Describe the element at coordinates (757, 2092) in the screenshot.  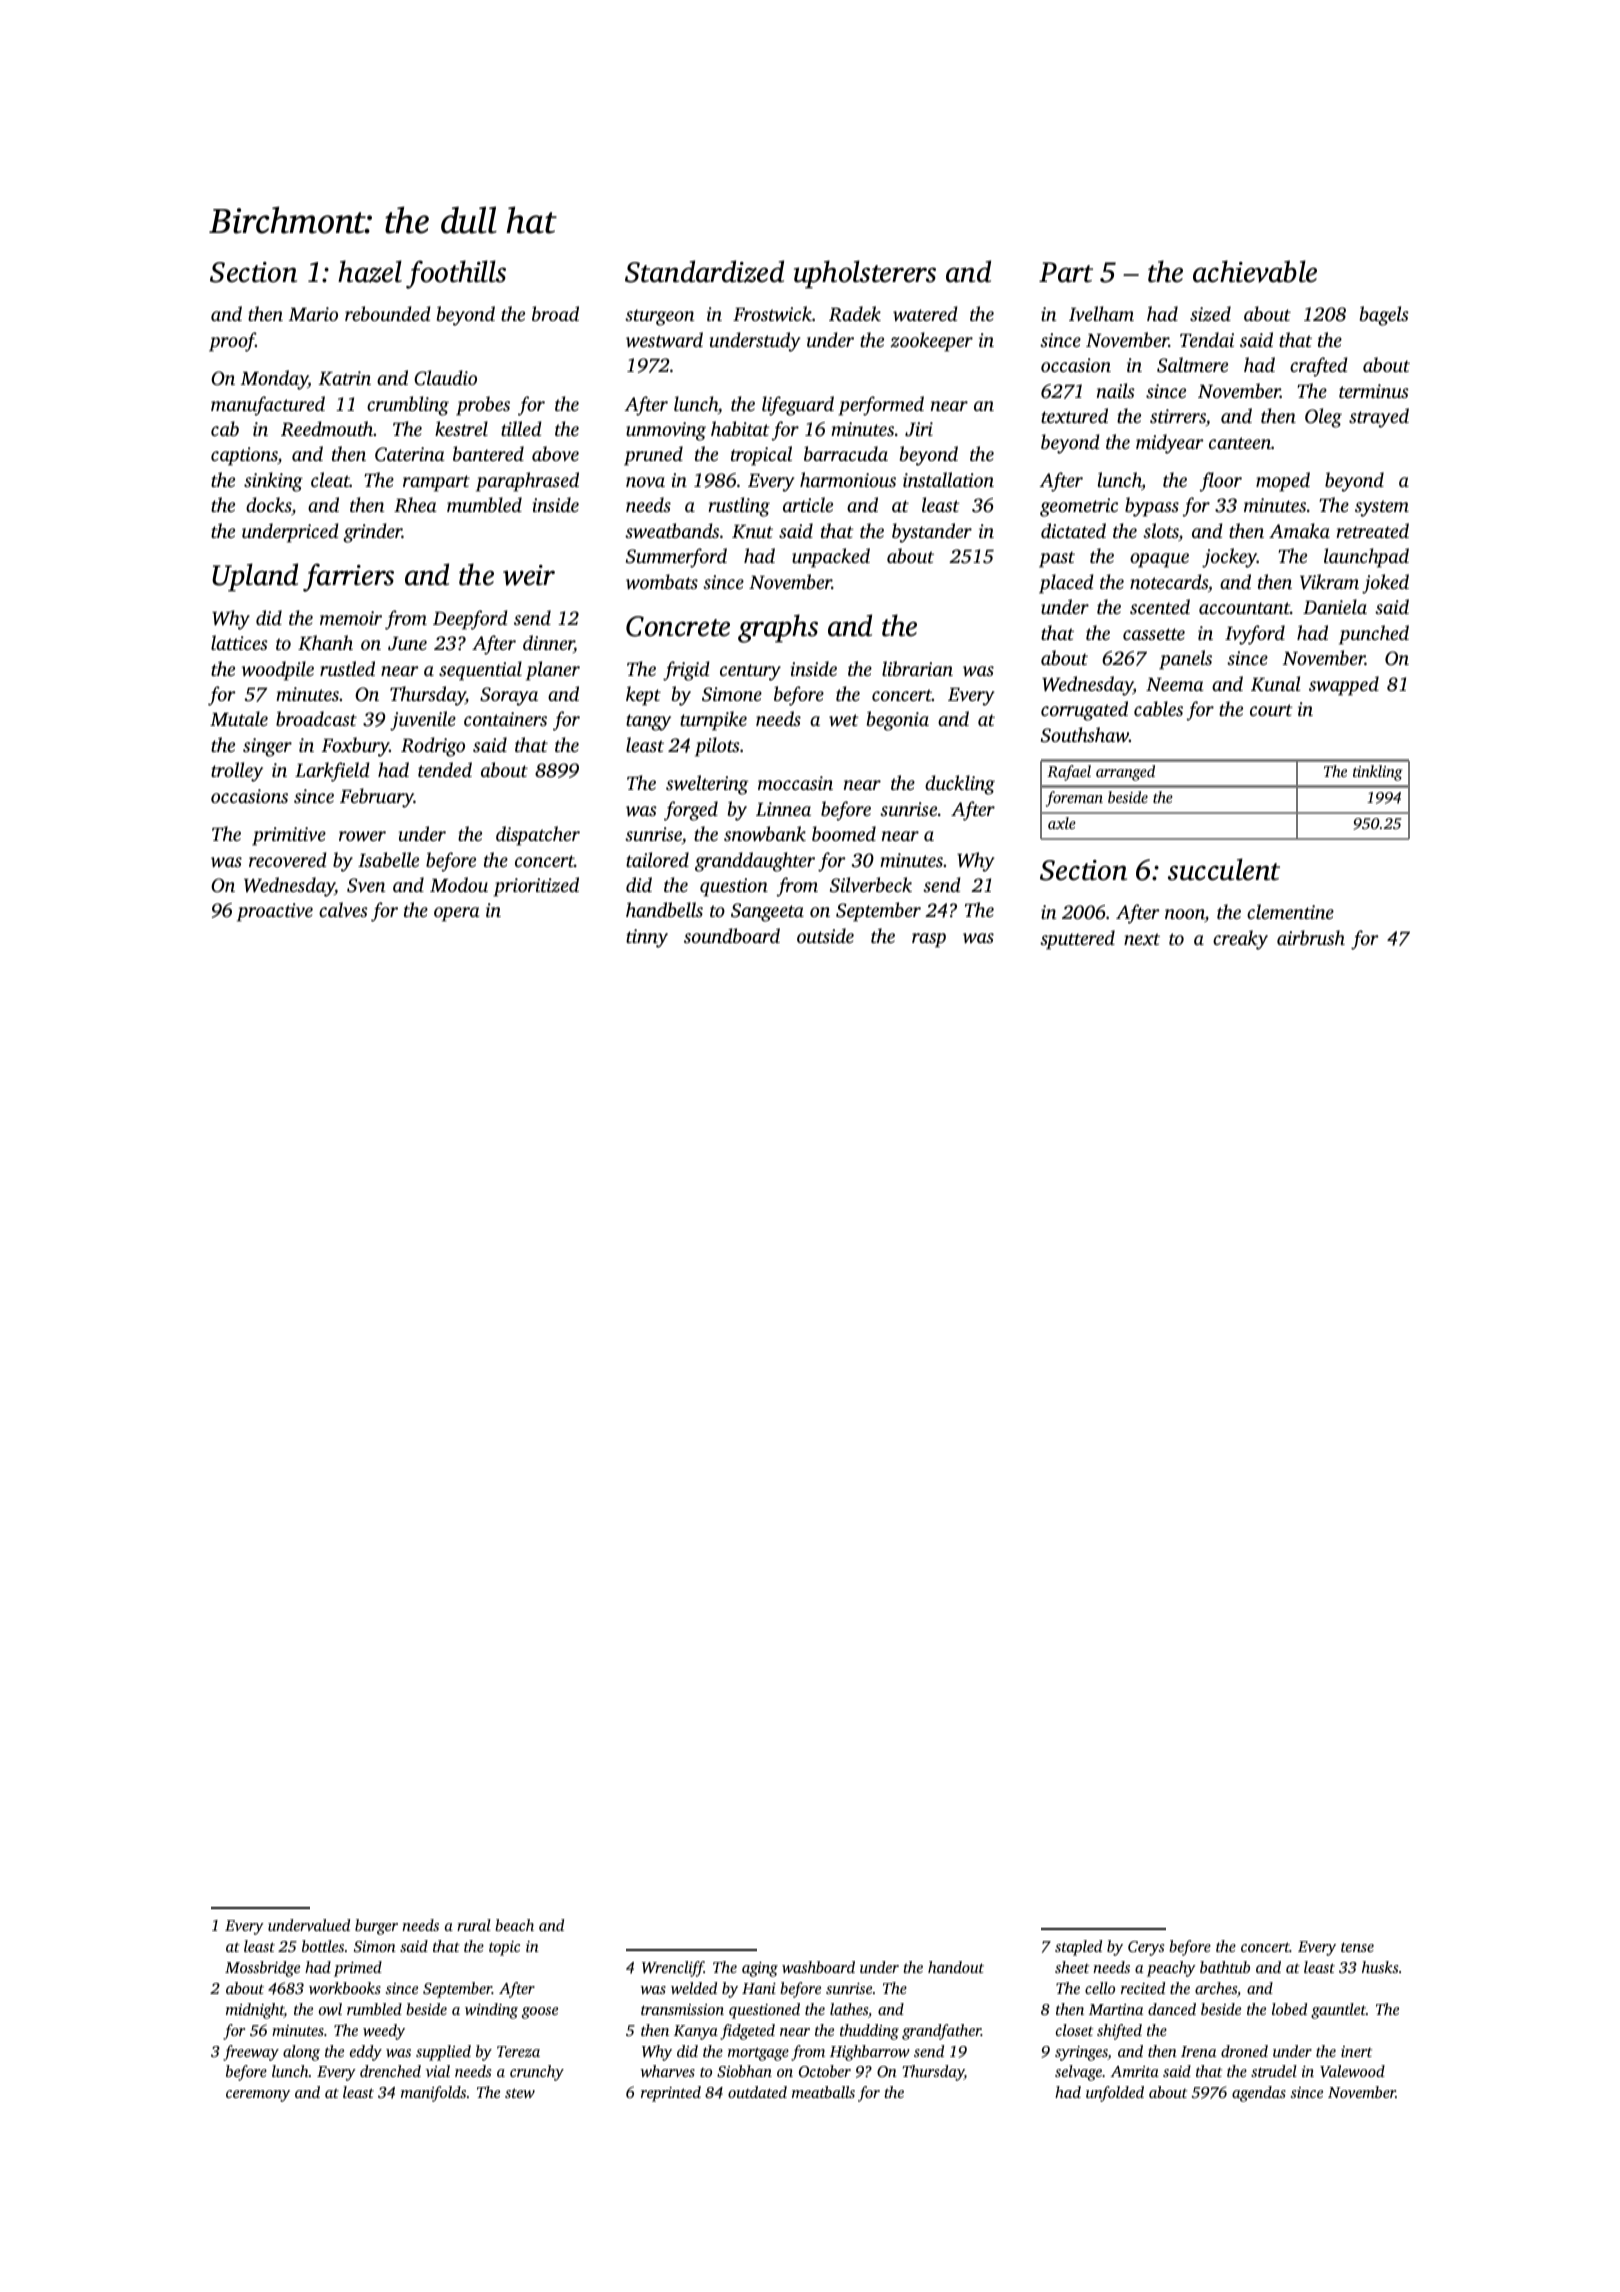
I see `outdated` at that location.
